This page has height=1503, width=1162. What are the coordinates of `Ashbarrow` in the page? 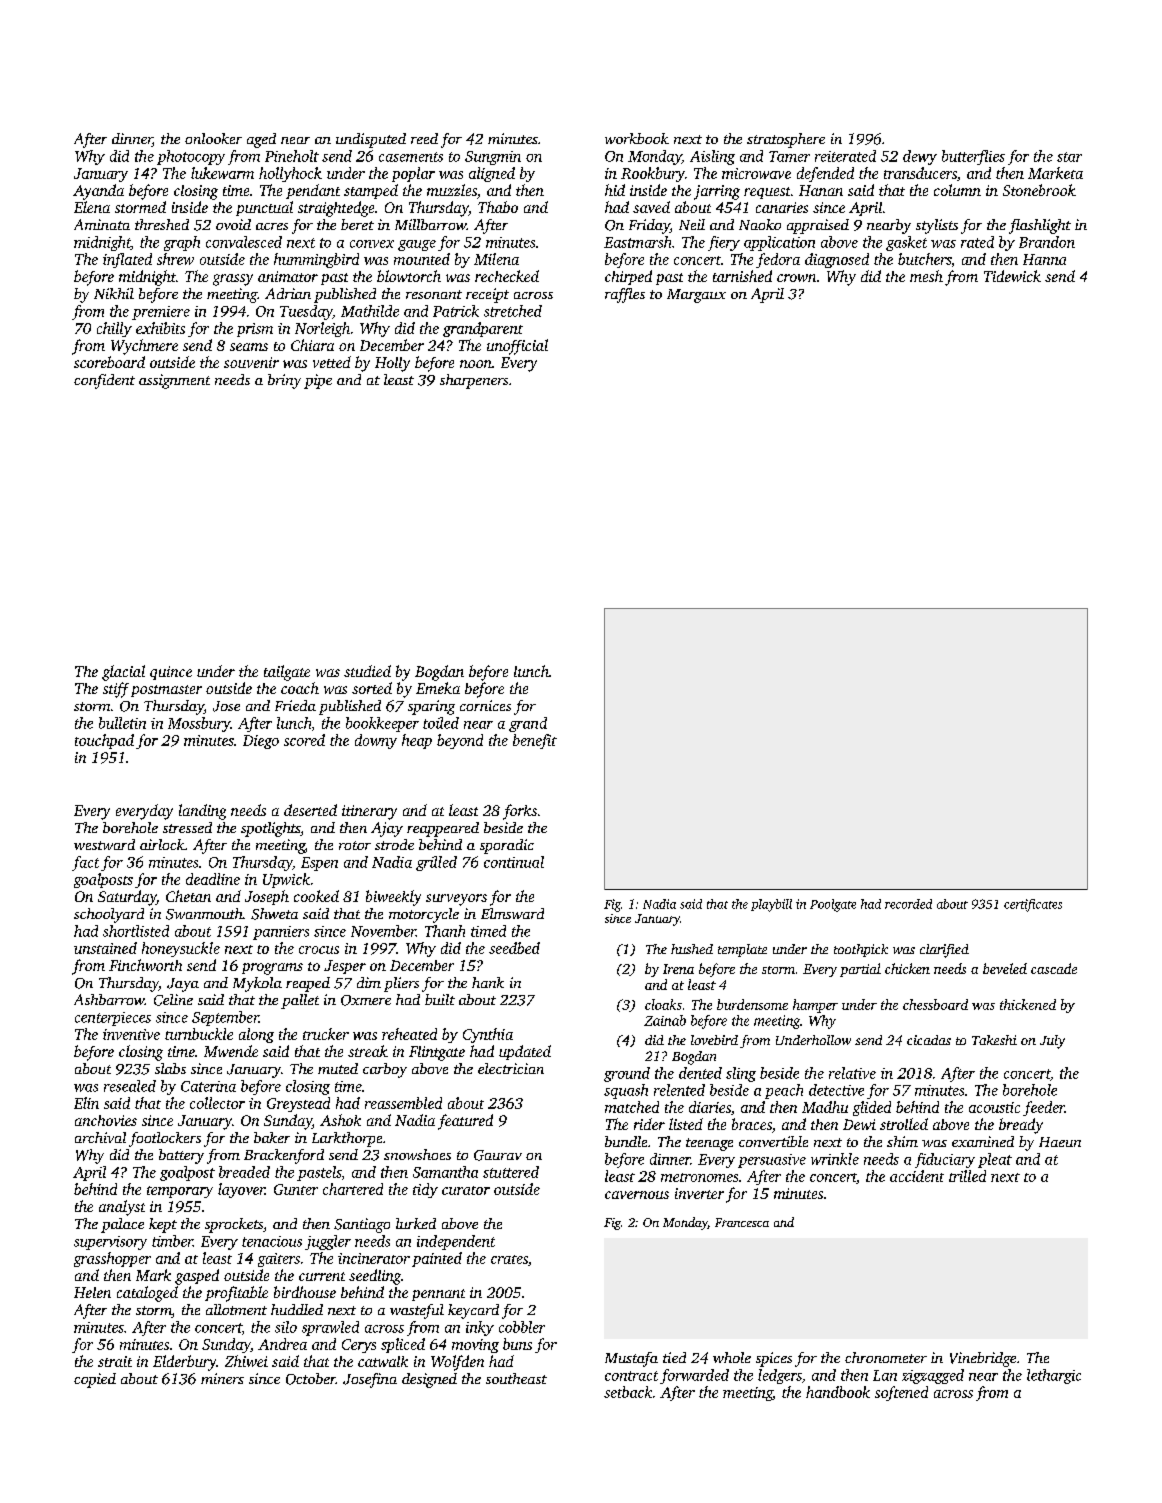 It's located at (109, 999).
